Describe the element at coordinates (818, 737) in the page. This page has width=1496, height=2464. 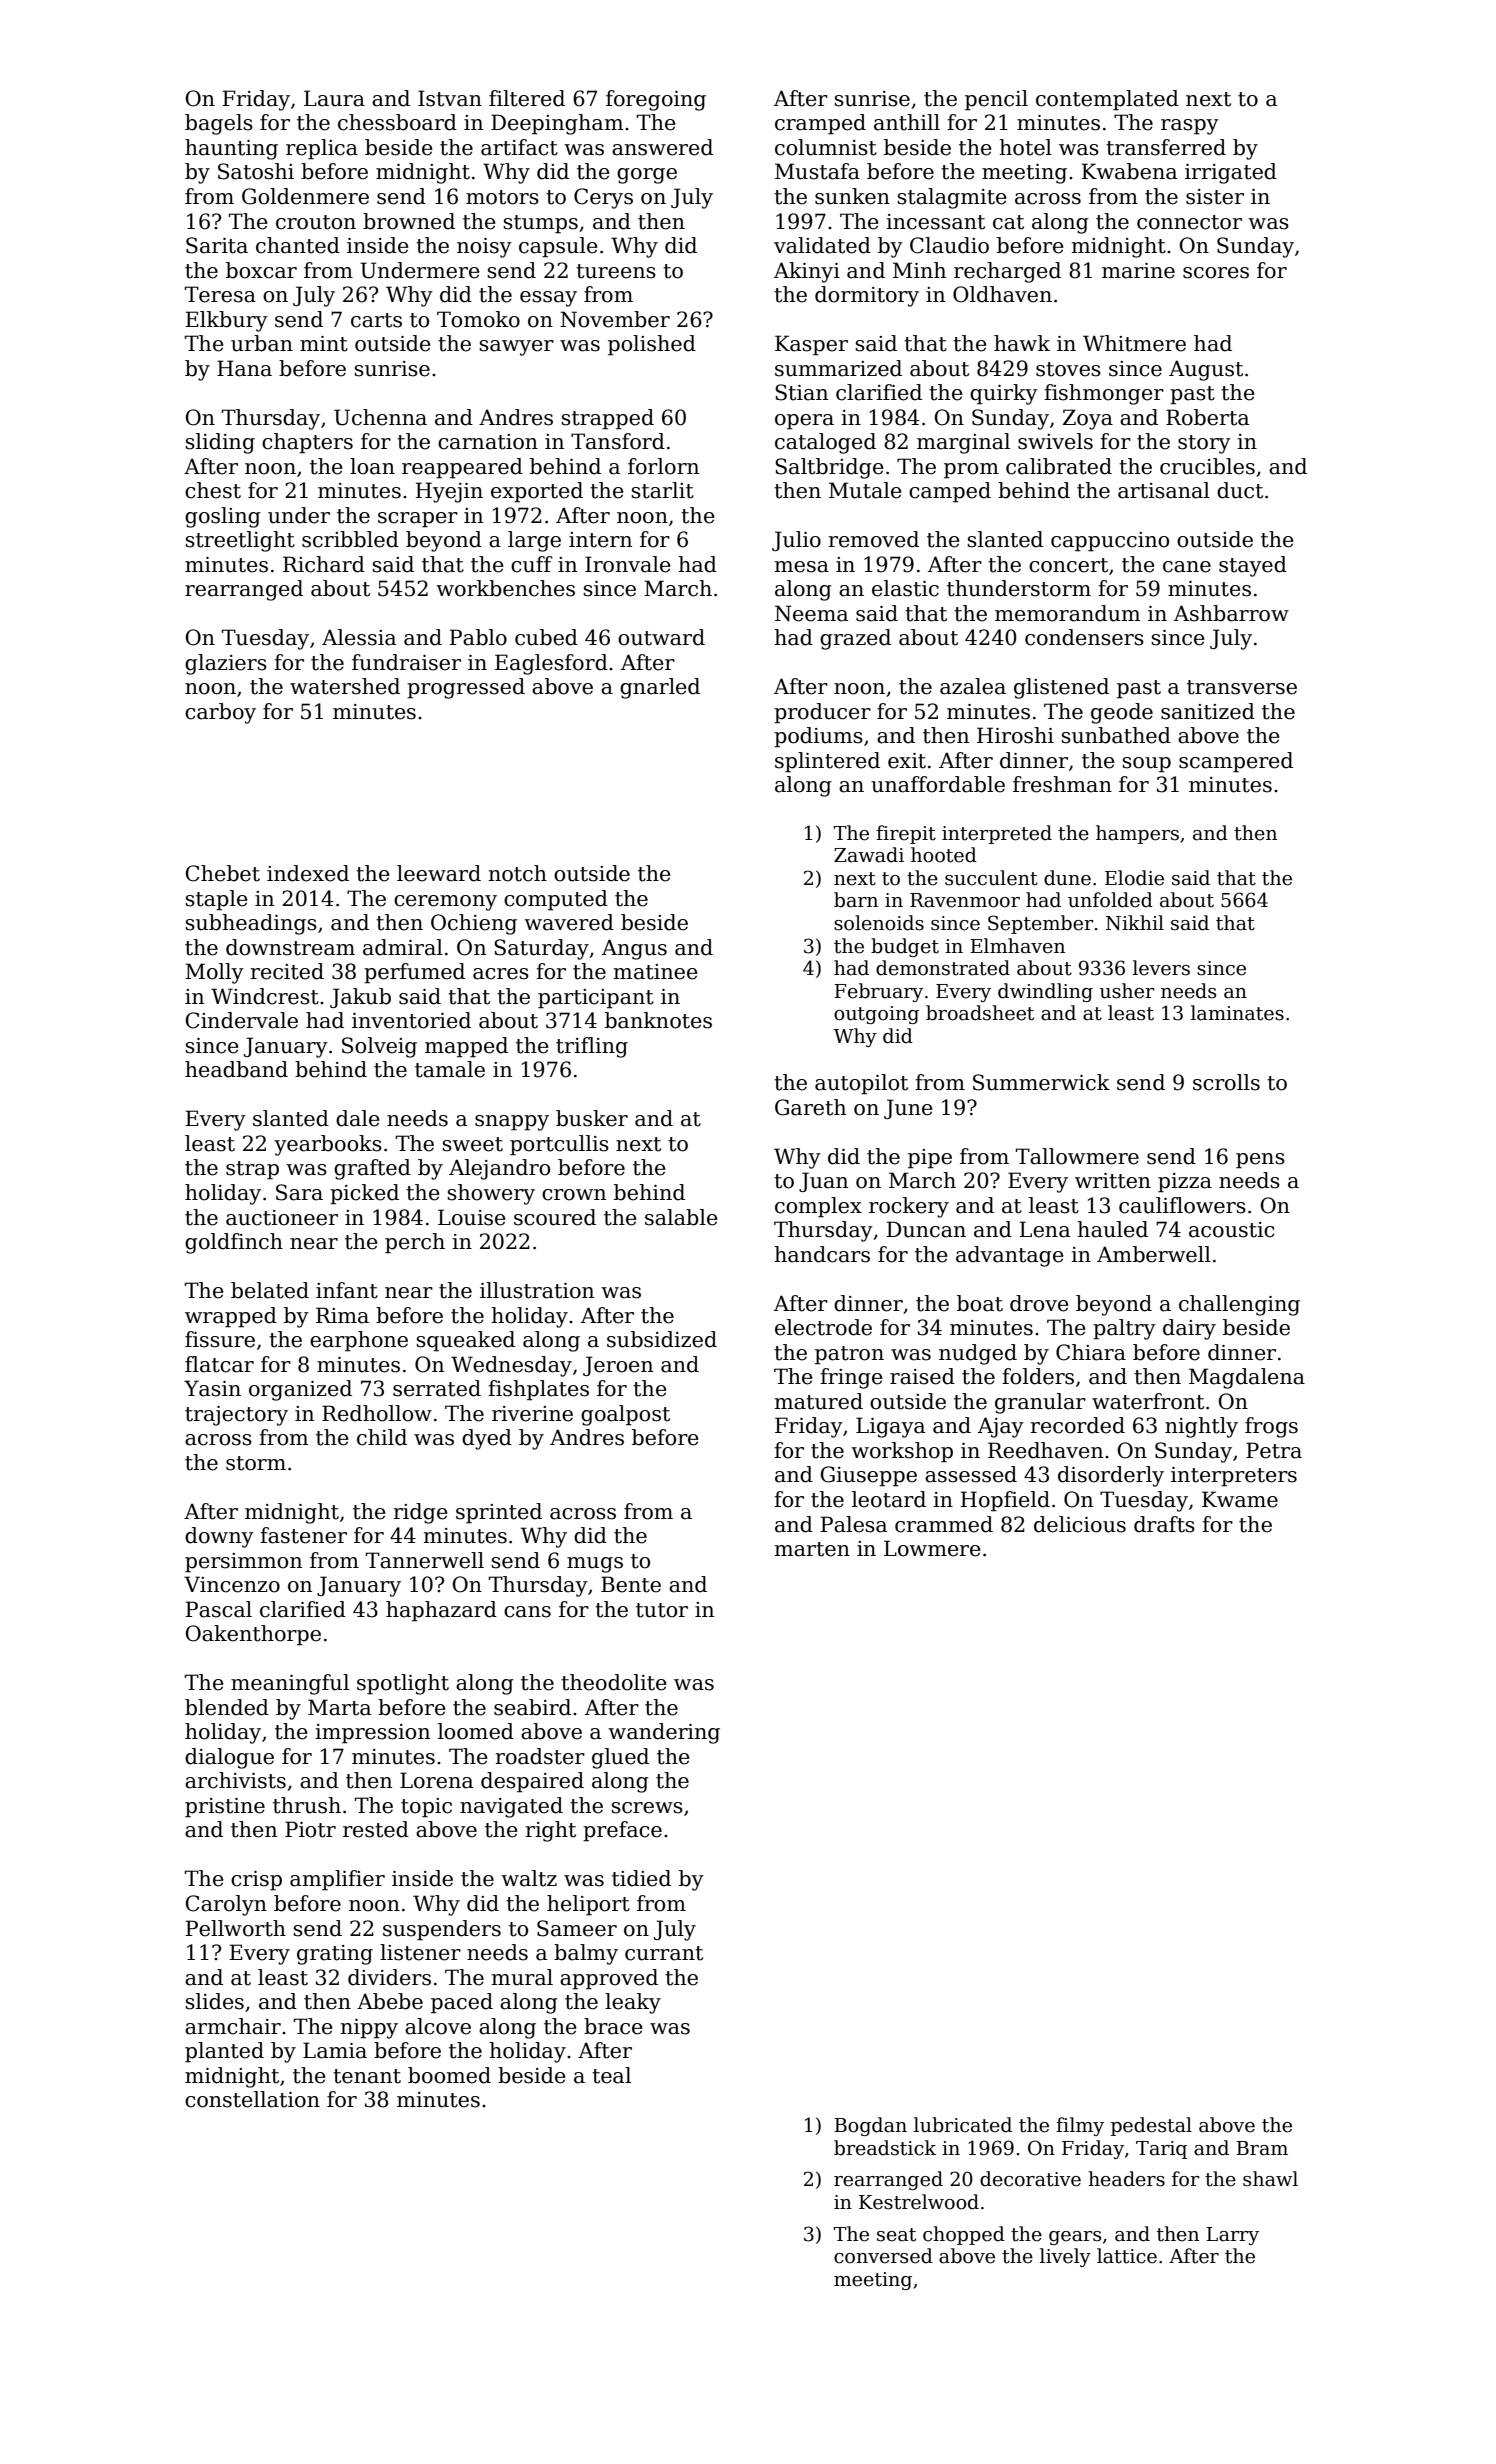
I see `podiums` at that location.
